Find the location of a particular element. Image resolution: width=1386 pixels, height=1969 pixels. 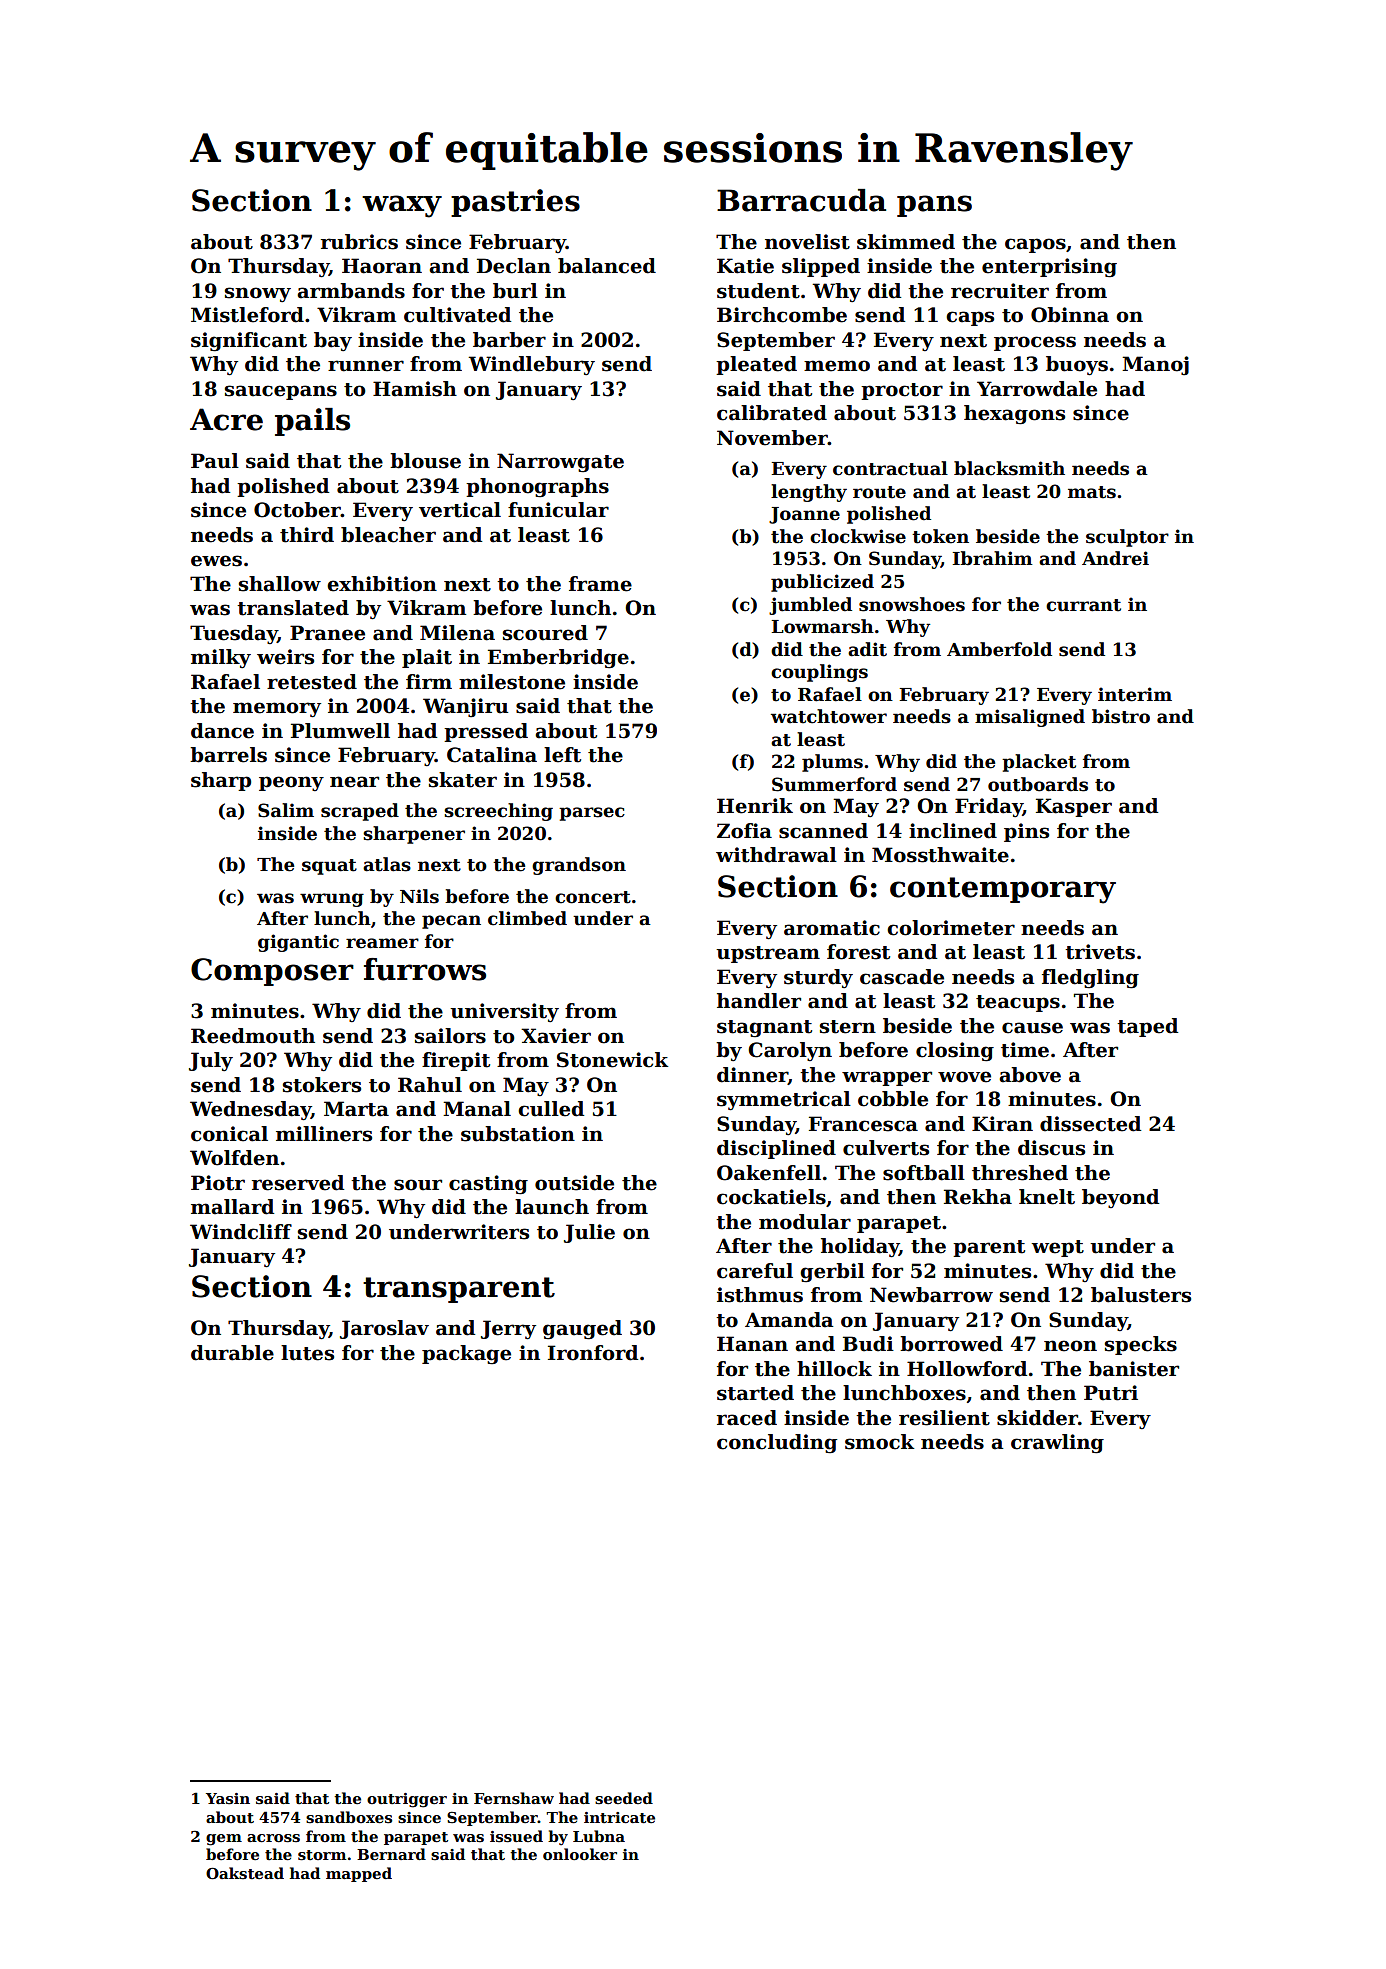

Marta is located at coordinates (356, 1109).
